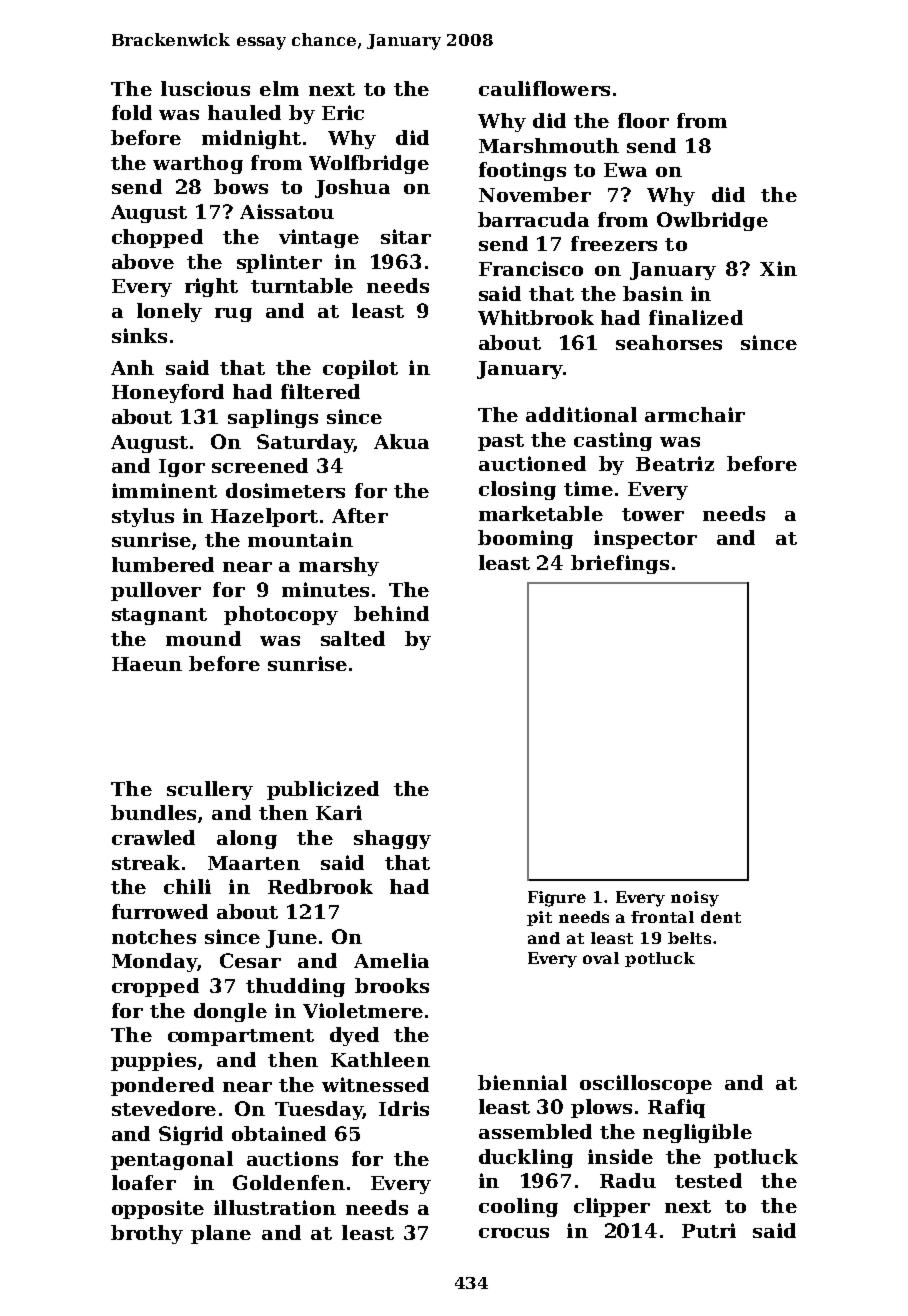  Describe the element at coordinates (643, 120) in the page. I see `floor` at that location.
